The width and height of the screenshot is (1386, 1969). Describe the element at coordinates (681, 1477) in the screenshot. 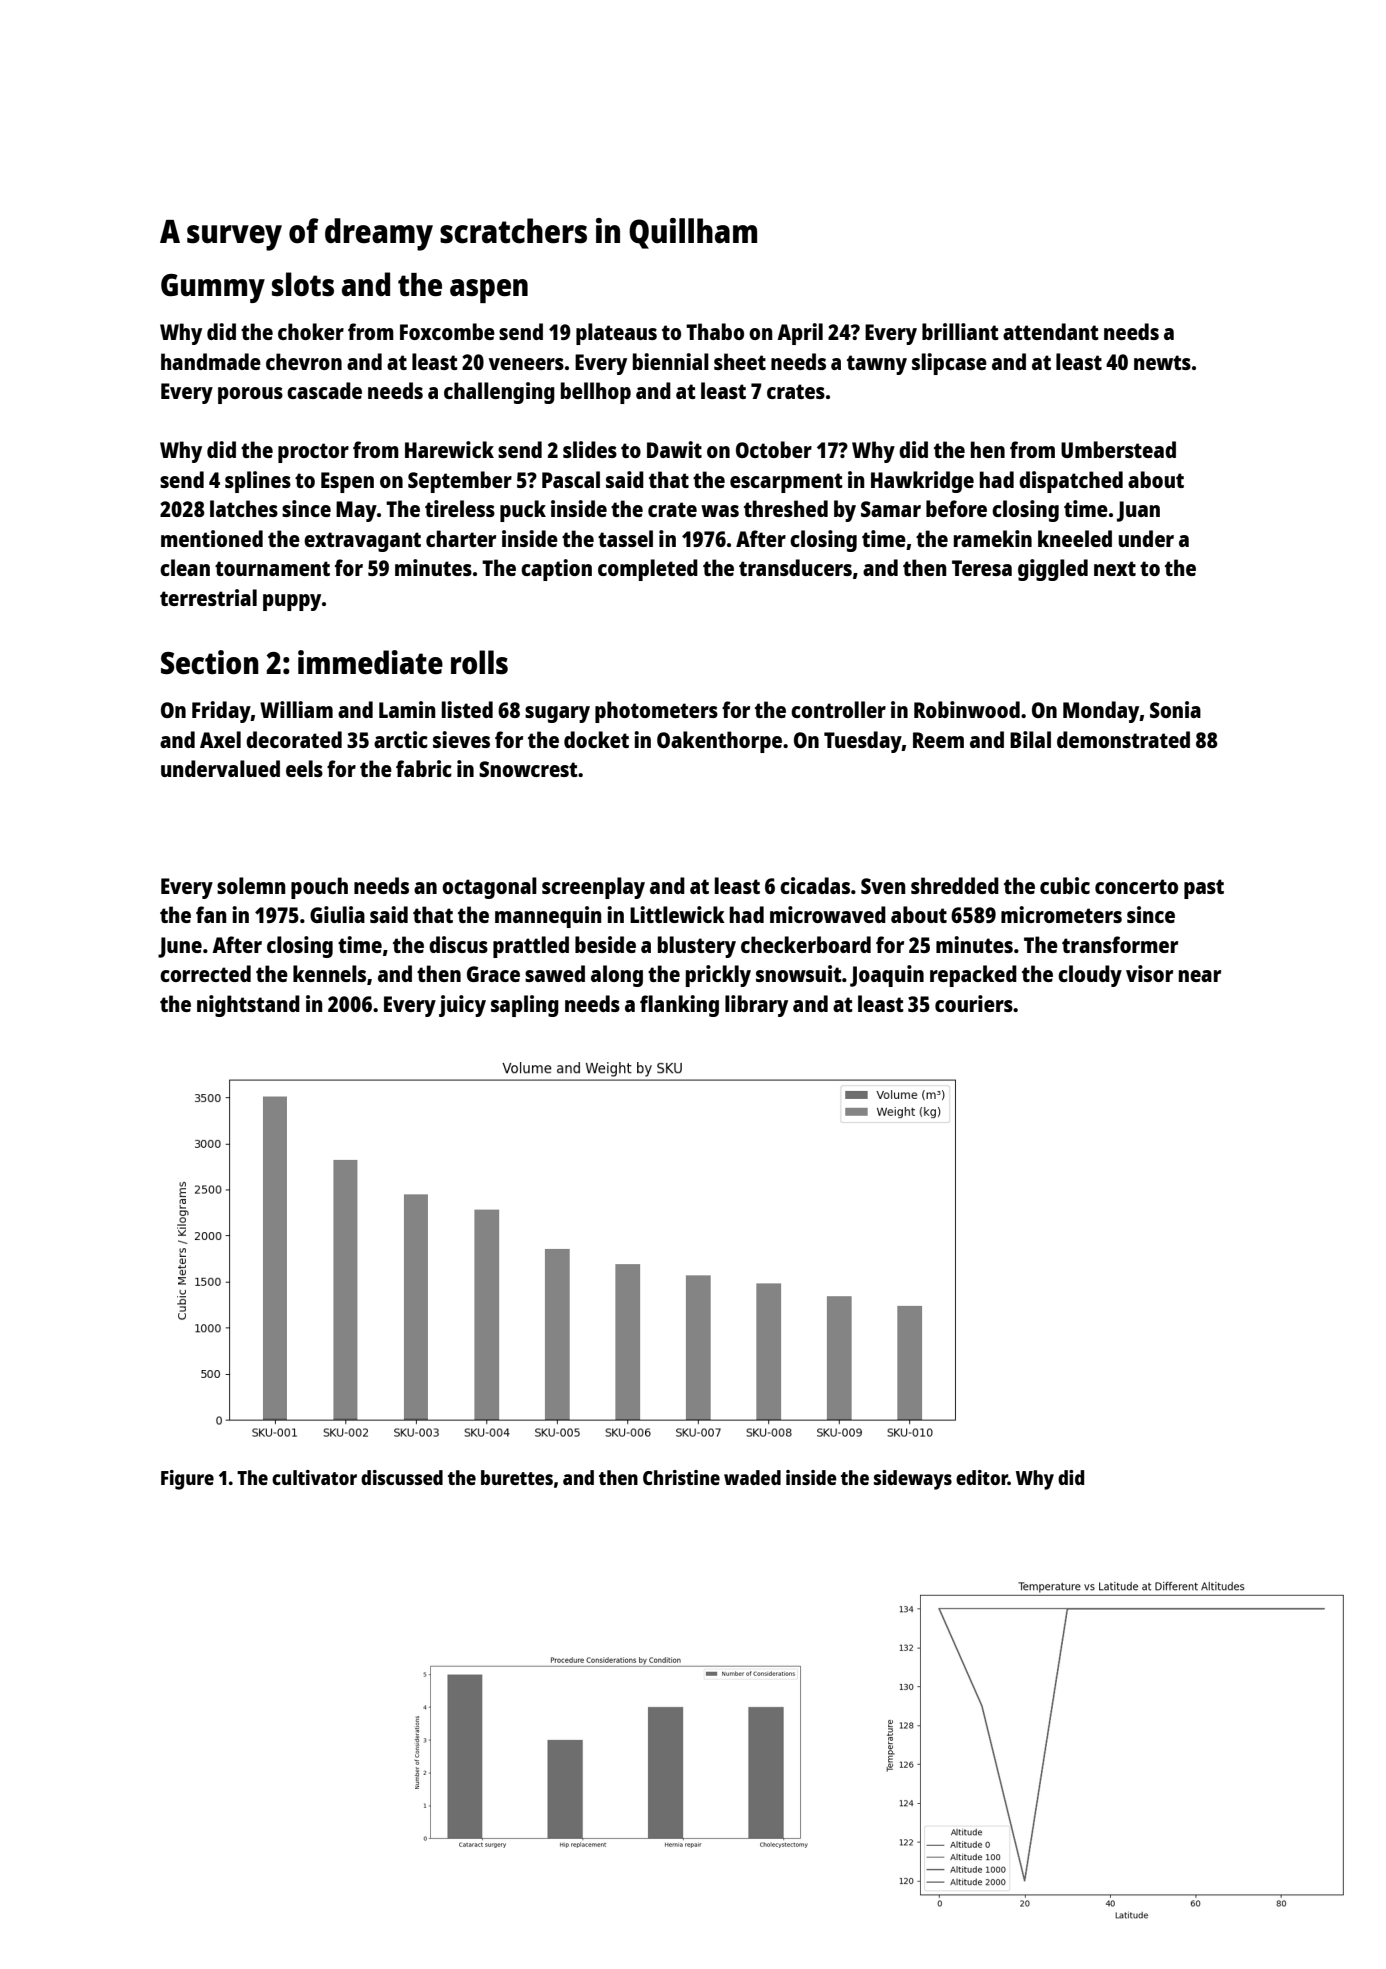

I see `Christine` at that location.
